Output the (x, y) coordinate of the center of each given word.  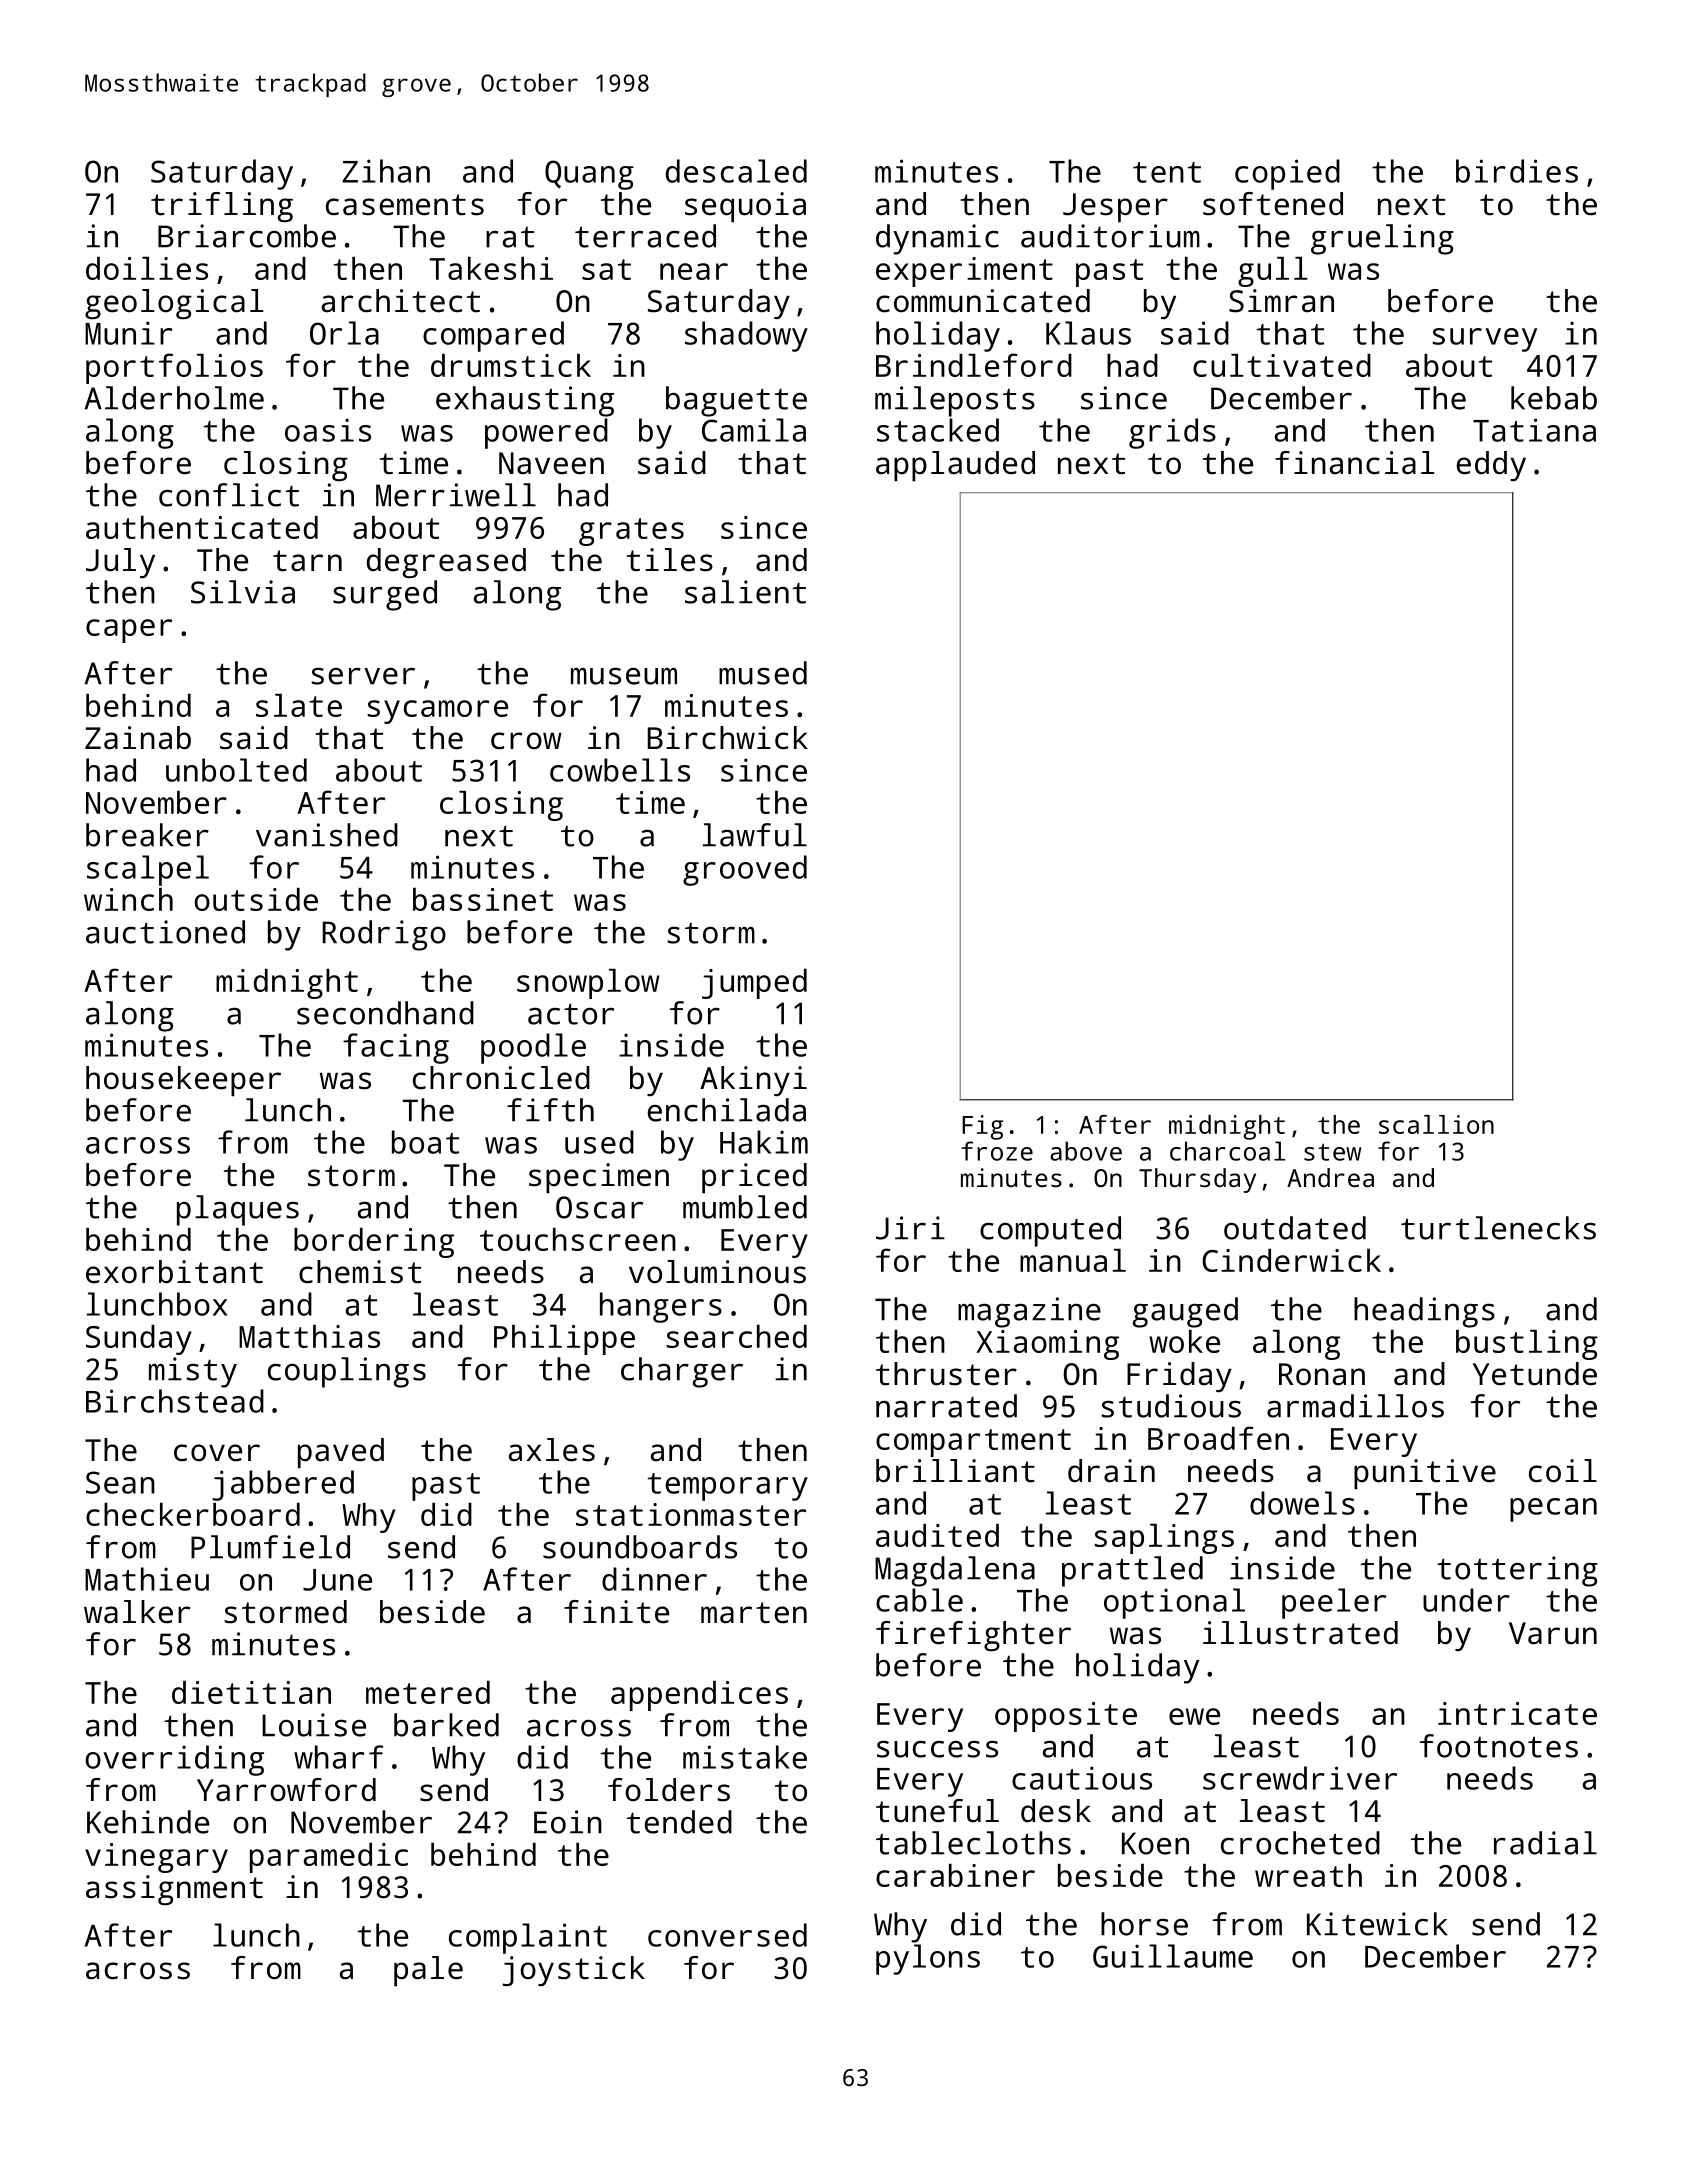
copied (1287, 174)
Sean (120, 1482)
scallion (1436, 1124)
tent (1167, 172)
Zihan (386, 171)
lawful (755, 835)
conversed (727, 1935)
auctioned (165, 932)
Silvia (243, 592)
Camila (754, 430)
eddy (1491, 466)
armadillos (1355, 1406)
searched (736, 1336)
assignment (174, 1890)
